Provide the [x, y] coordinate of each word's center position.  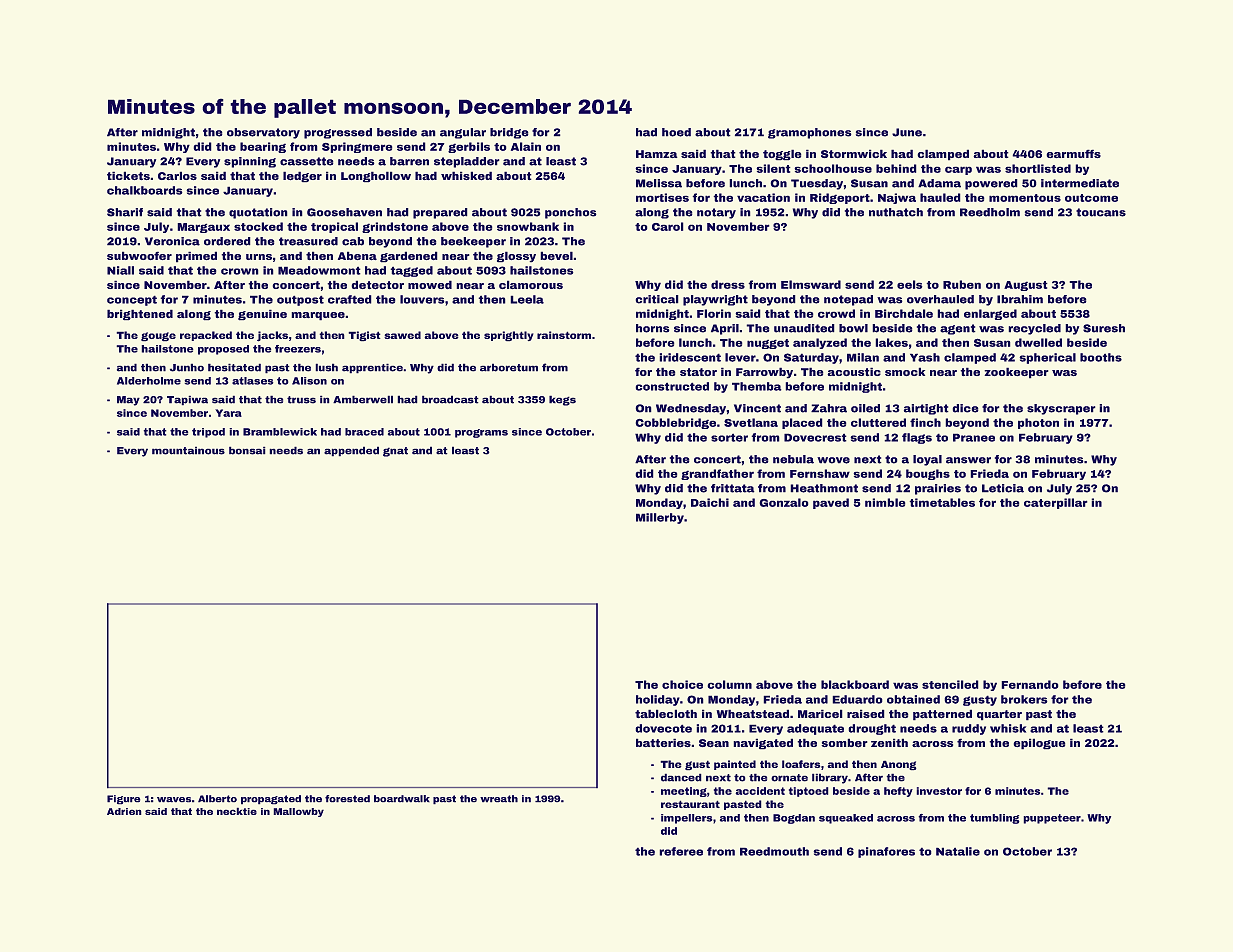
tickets [128, 175]
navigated [763, 744]
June [907, 132]
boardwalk [402, 799]
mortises [662, 197]
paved [831, 503]
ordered [227, 241]
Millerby [660, 518]
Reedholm [990, 212]
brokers [1024, 699]
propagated [271, 800]
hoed [676, 132]
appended [351, 451]
